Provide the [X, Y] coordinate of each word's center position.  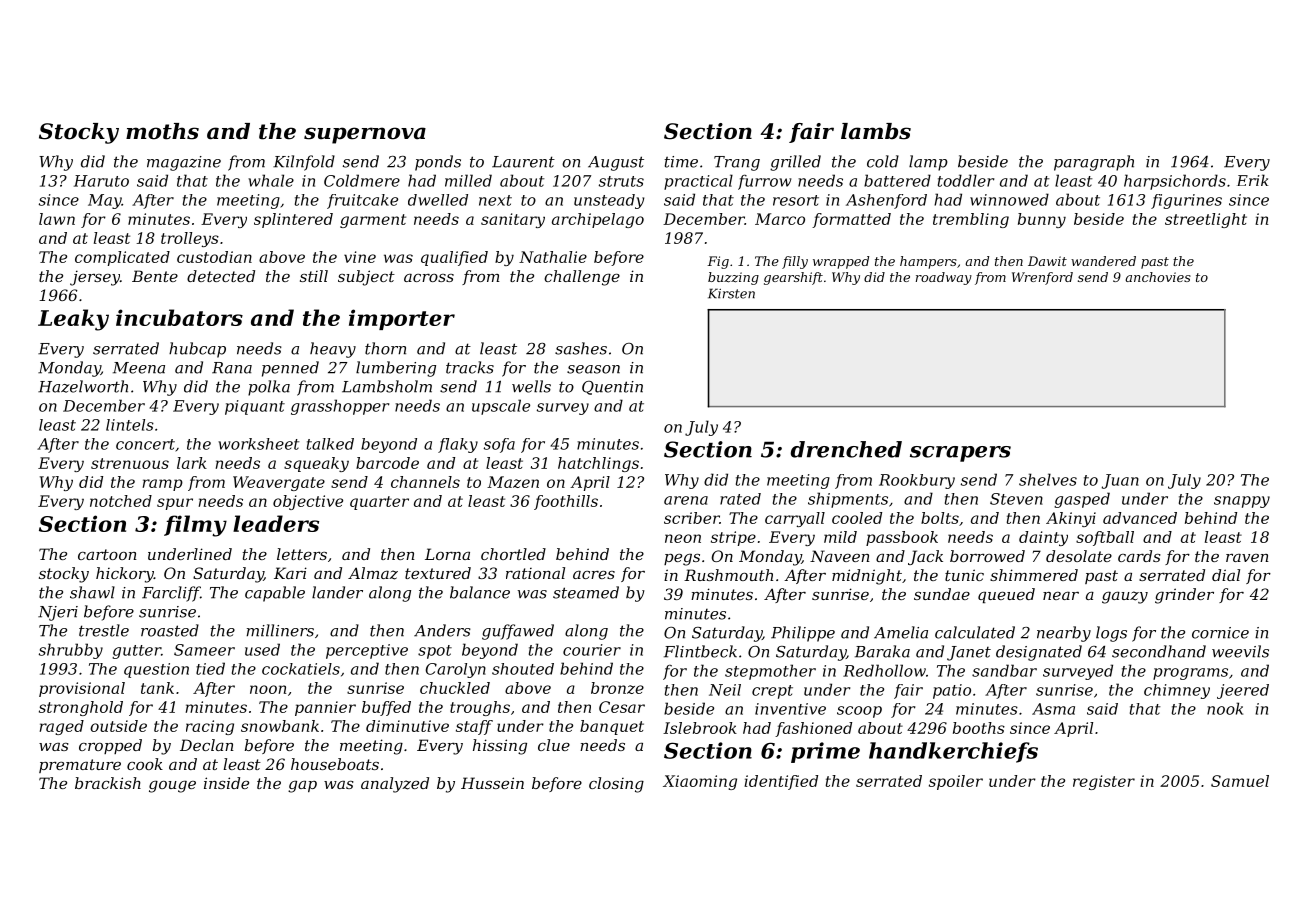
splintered [293, 220]
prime [825, 752]
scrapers [960, 454]
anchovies [1158, 277]
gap [302, 786]
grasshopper [340, 407]
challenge [582, 278]
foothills [566, 502]
